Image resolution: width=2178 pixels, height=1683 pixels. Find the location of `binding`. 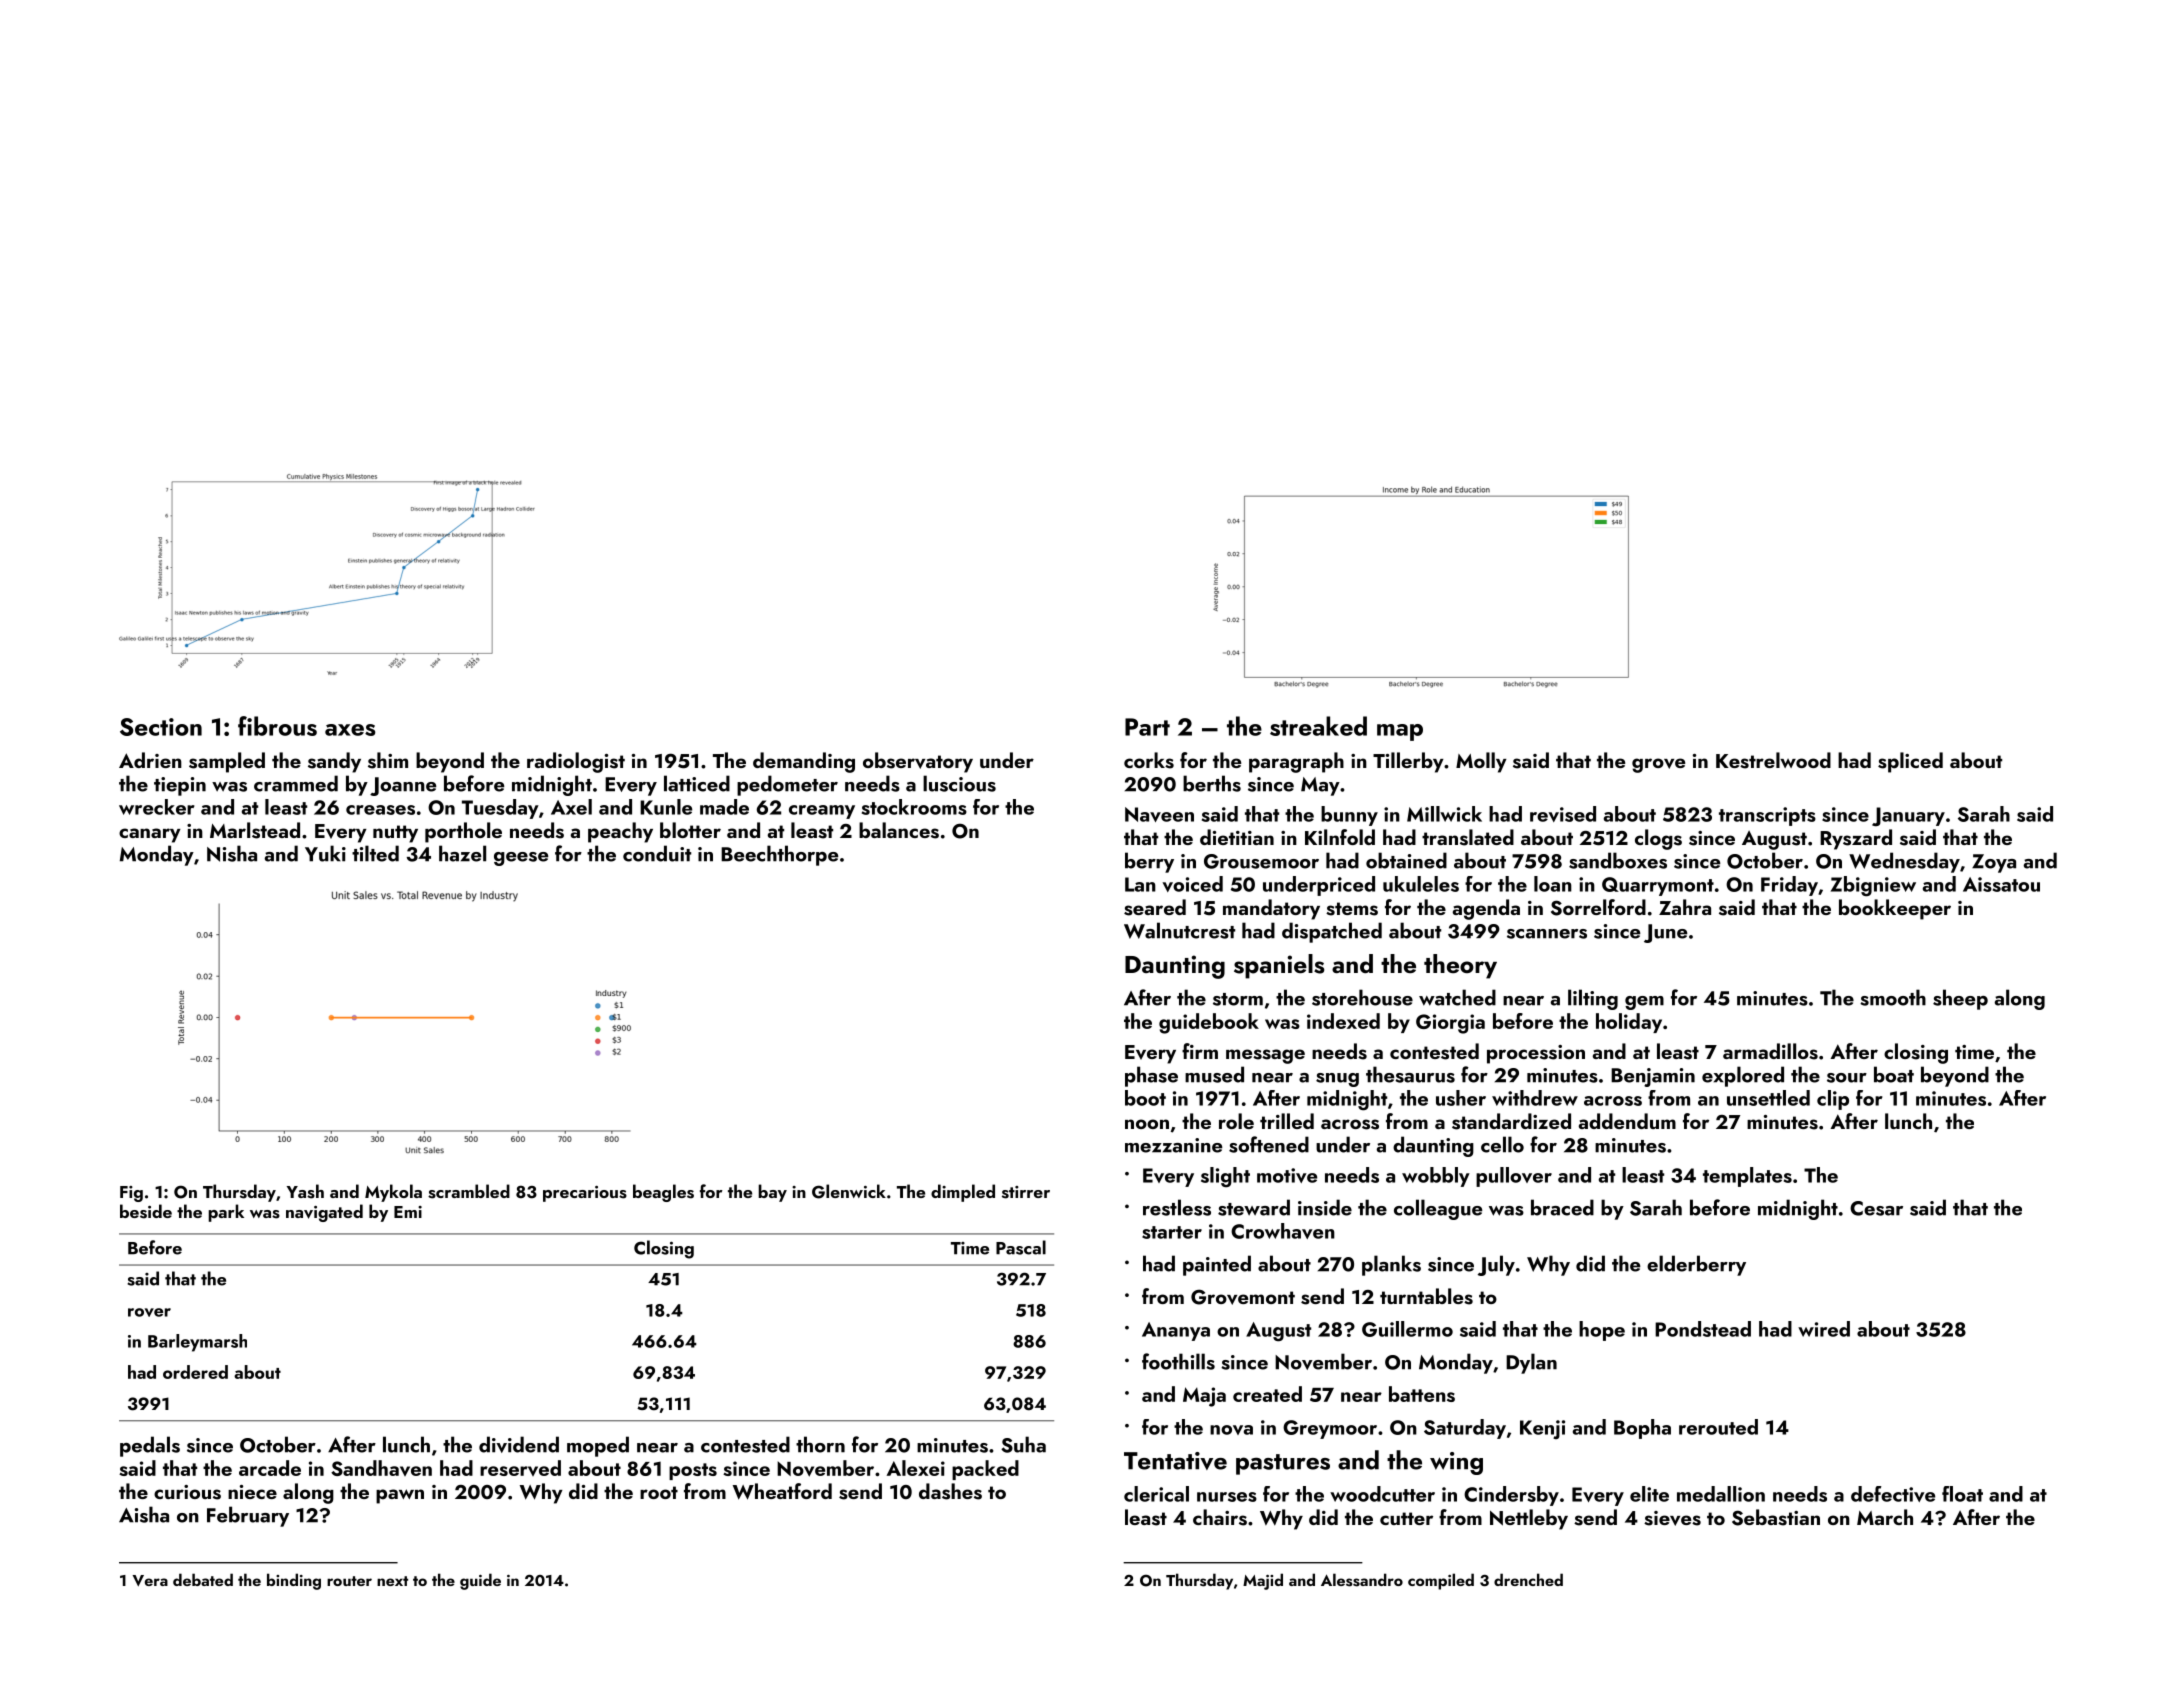

binding is located at coordinates (294, 1581).
